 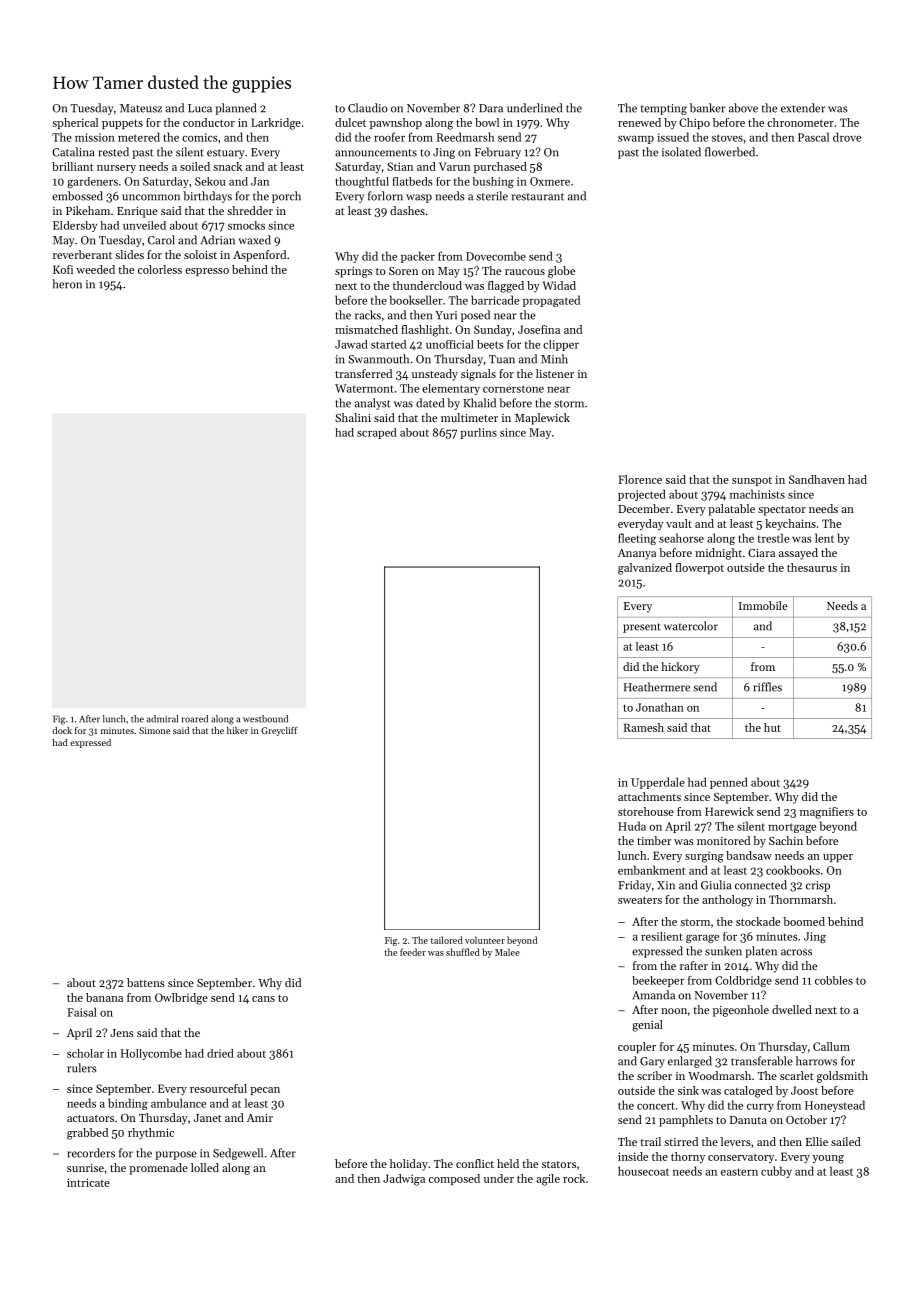 I want to click on holiday, so click(x=409, y=1165).
